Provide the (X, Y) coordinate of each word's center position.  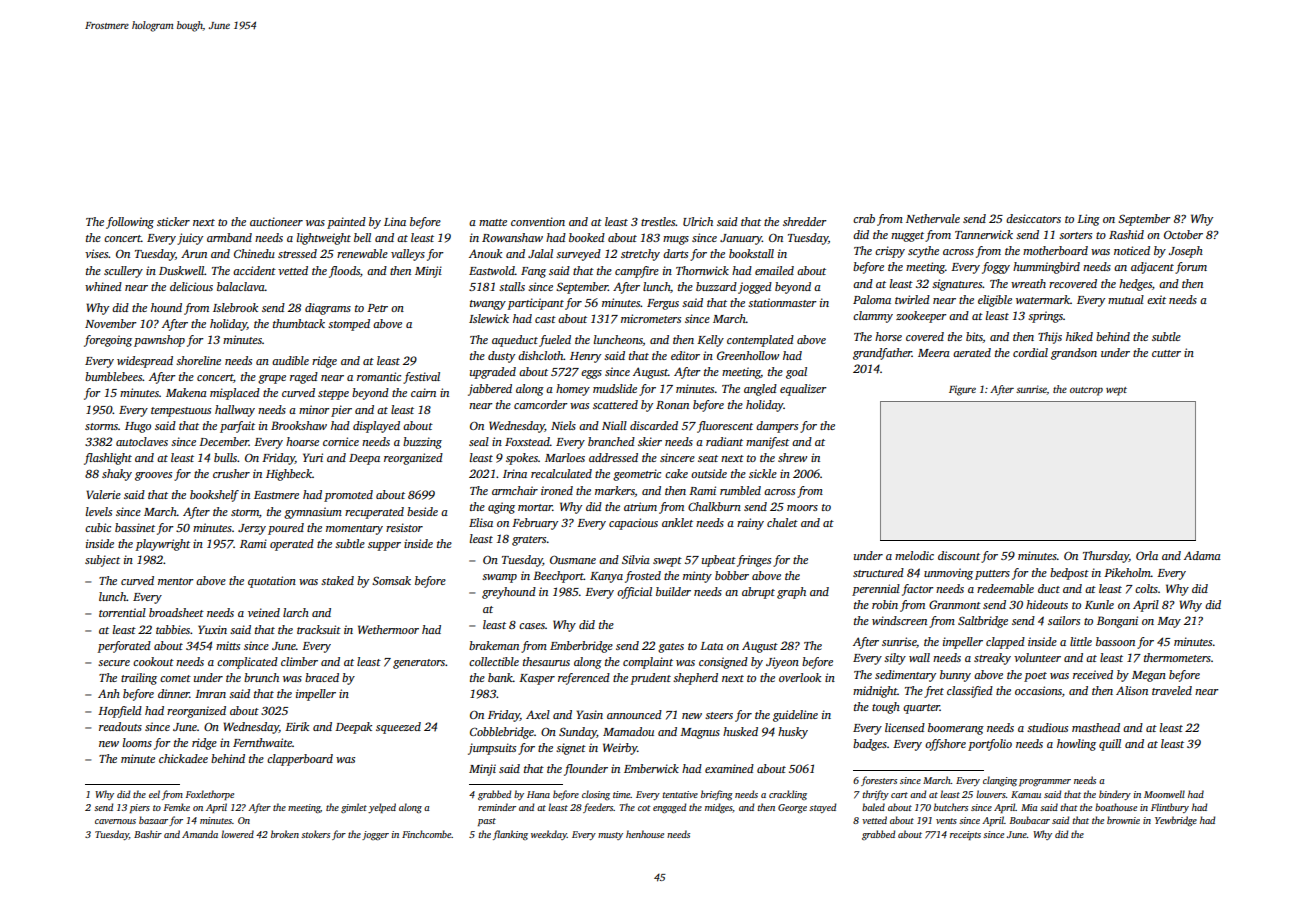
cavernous (115, 821)
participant (535, 304)
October (1183, 234)
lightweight (324, 239)
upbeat (719, 561)
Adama (1202, 555)
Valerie (103, 494)
